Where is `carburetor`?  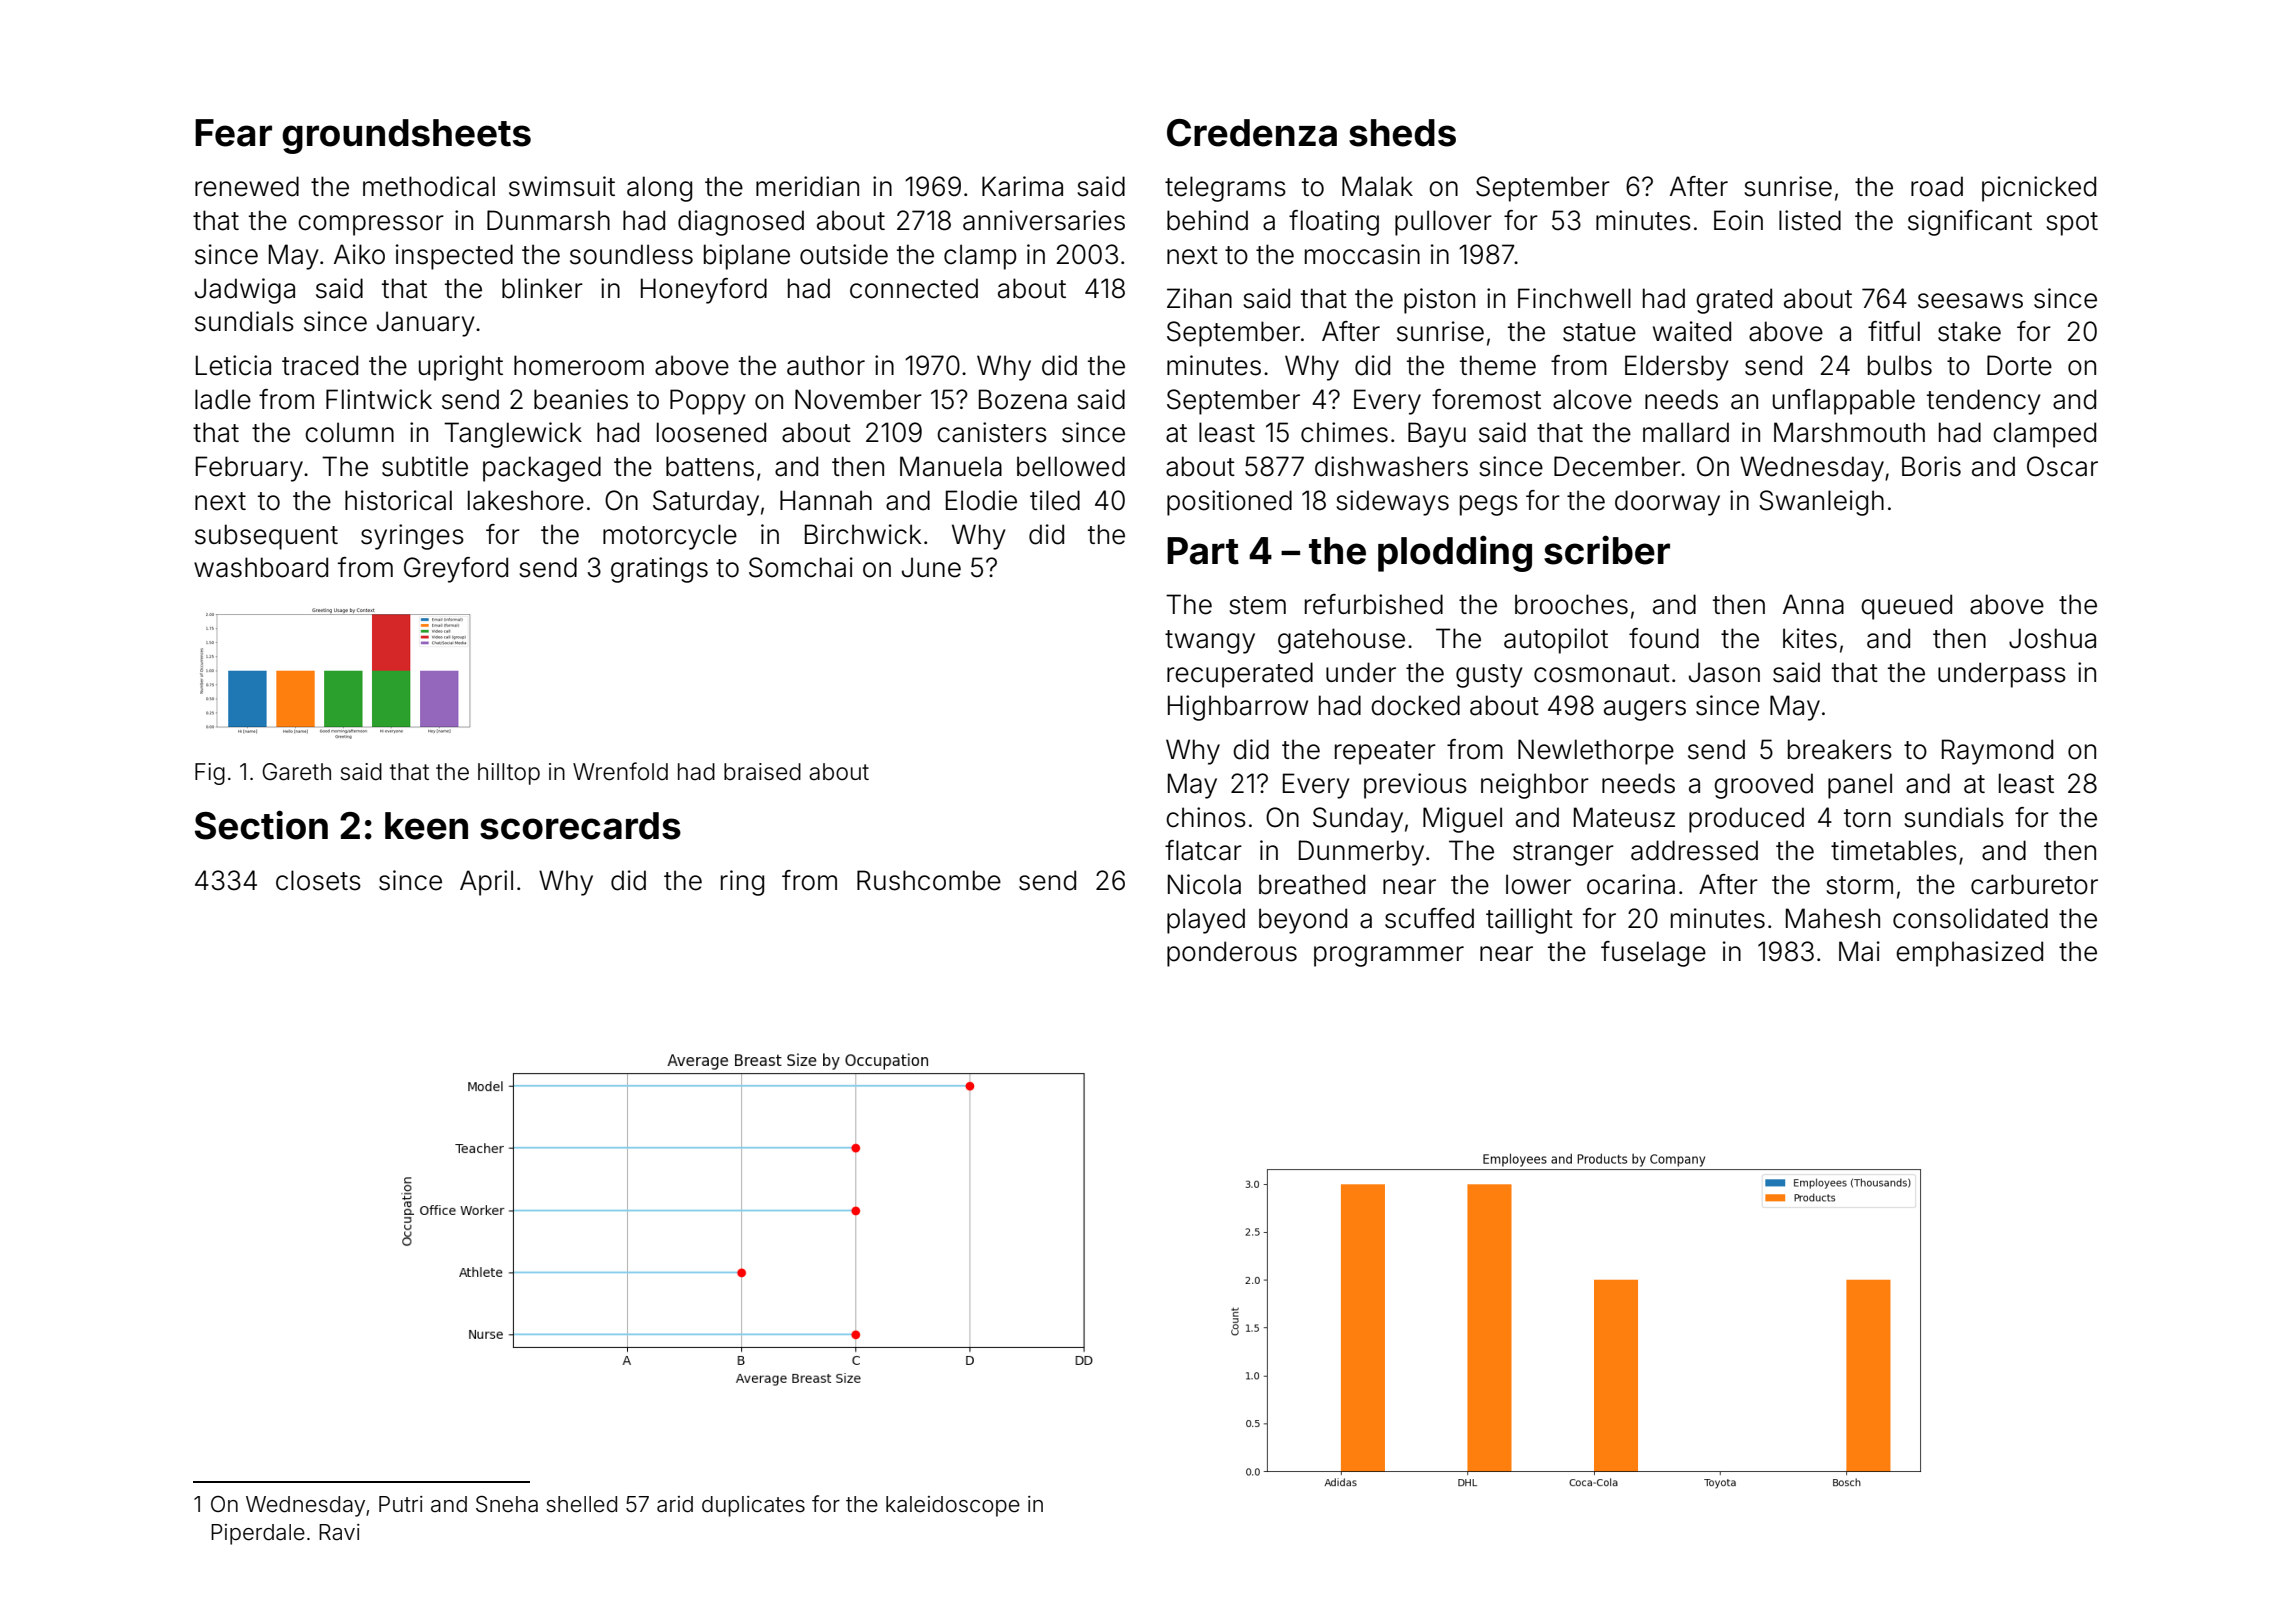
carburetor is located at coordinates (2034, 884).
